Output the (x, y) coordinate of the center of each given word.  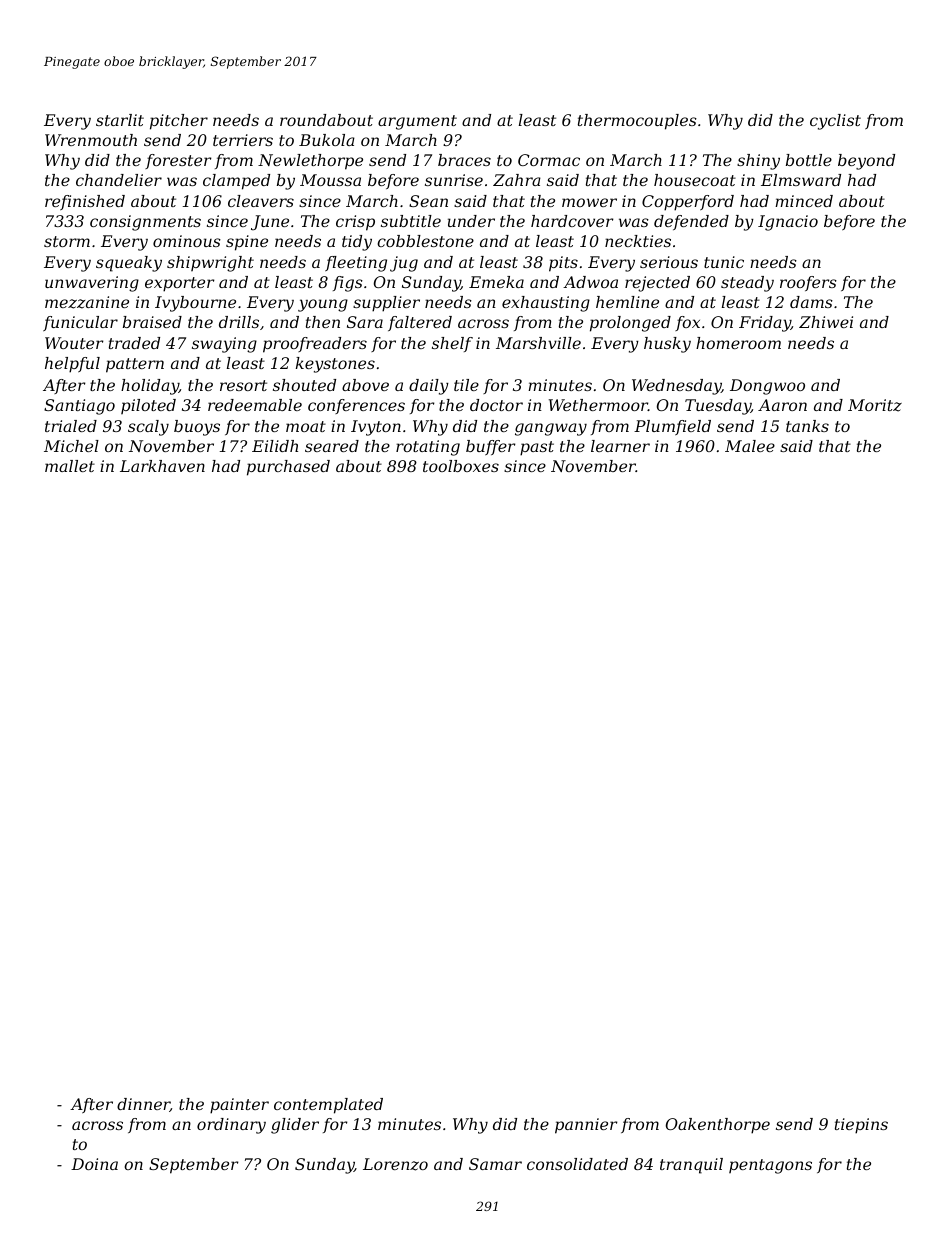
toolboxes (461, 466)
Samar (495, 1164)
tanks (807, 426)
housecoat (695, 180)
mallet (70, 466)
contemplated (328, 1106)
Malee (750, 446)
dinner (143, 1105)
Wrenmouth (91, 140)
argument (417, 122)
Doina (94, 1164)
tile (466, 385)
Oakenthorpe (718, 1126)
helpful (72, 365)
